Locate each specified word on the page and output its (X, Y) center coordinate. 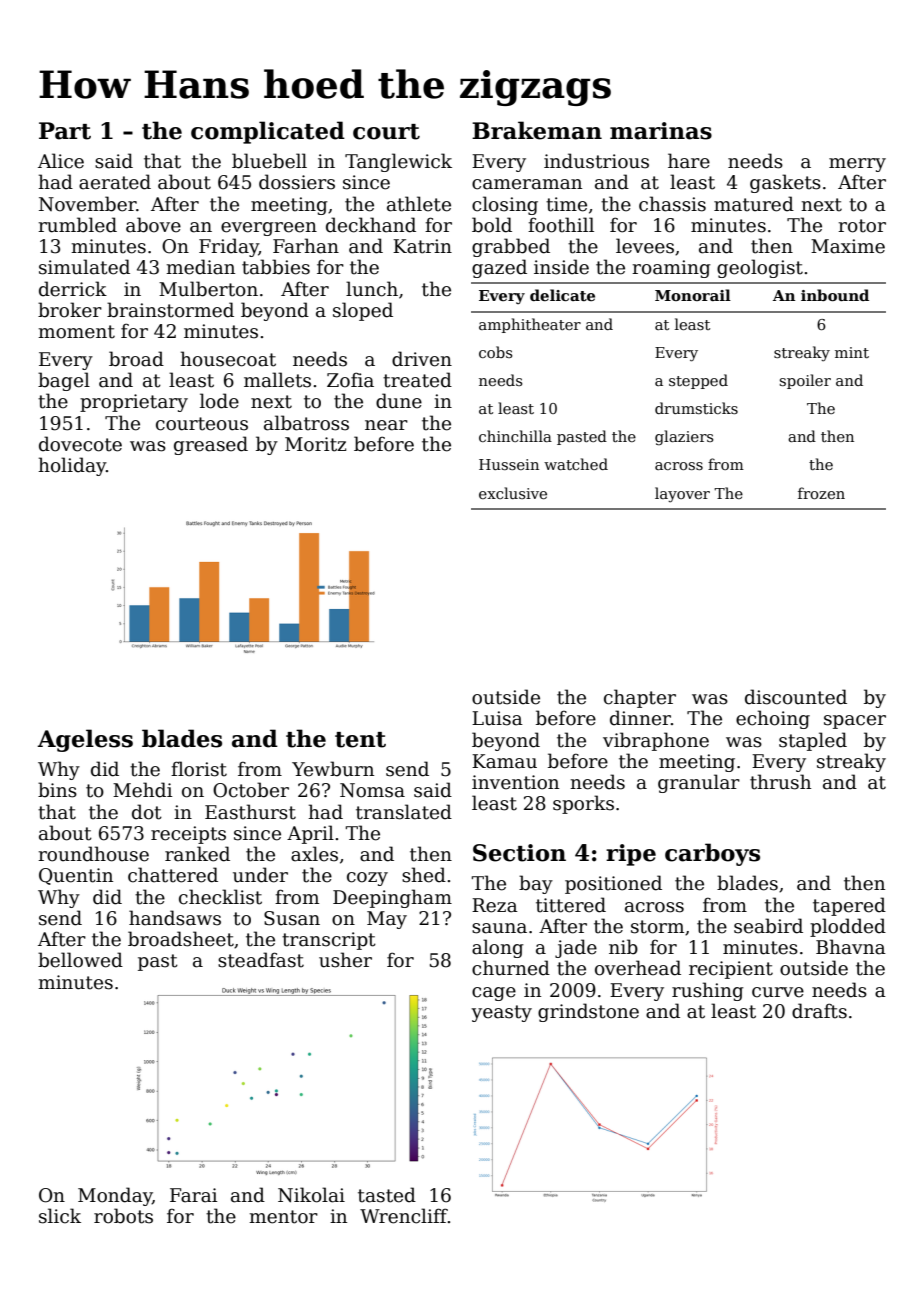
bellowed (80, 960)
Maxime (848, 246)
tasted (387, 1195)
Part (65, 131)
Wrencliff (404, 1216)
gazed (499, 268)
